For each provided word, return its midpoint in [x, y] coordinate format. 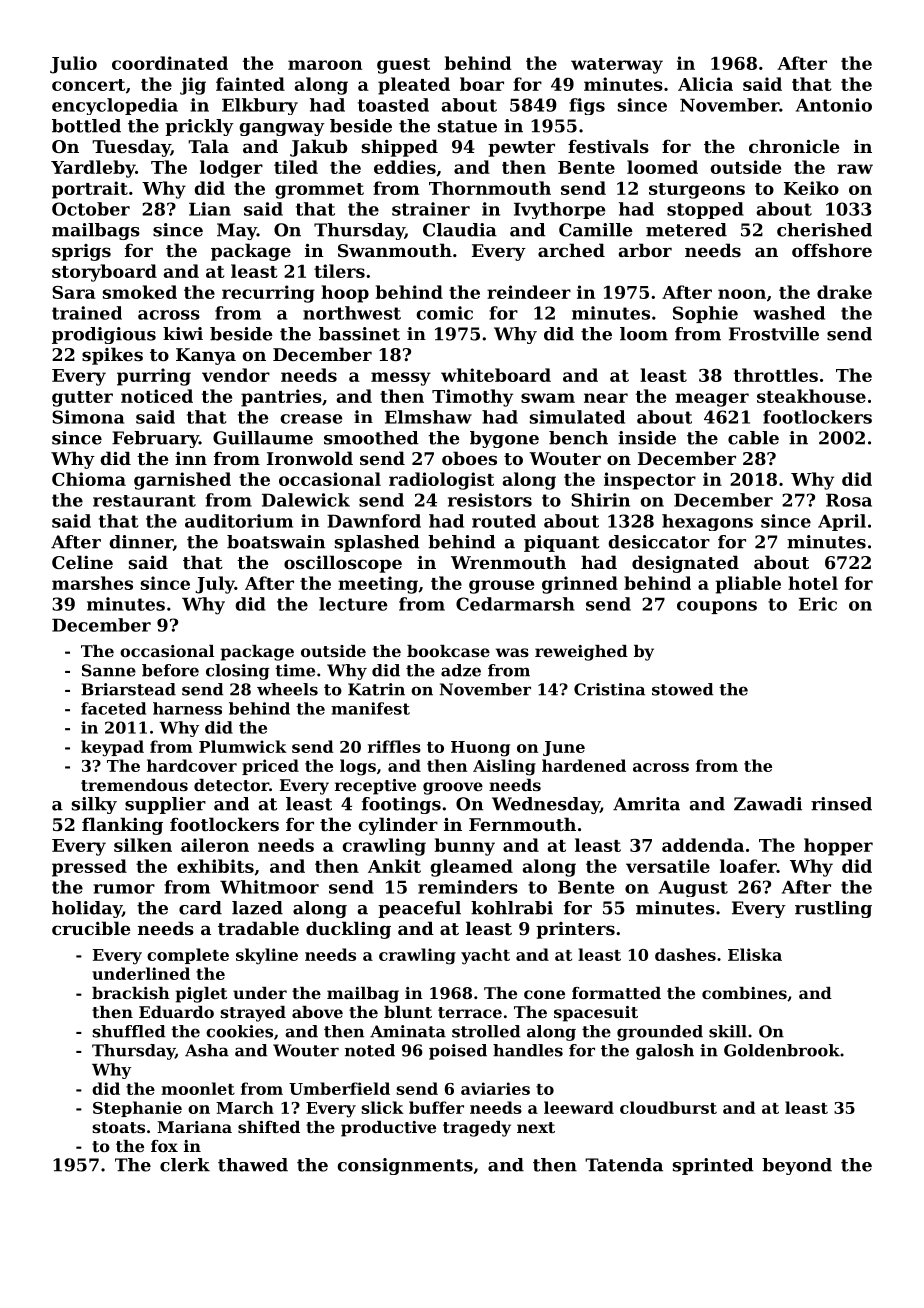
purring [154, 377]
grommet [319, 191]
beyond [797, 1166]
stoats [118, 1127]
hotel [813, 583]
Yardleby [93, 169]
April [842, 522]
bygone [504, 439]
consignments [405, 1166]
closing [238, 672]
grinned [580, 585]
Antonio [834, 105]
